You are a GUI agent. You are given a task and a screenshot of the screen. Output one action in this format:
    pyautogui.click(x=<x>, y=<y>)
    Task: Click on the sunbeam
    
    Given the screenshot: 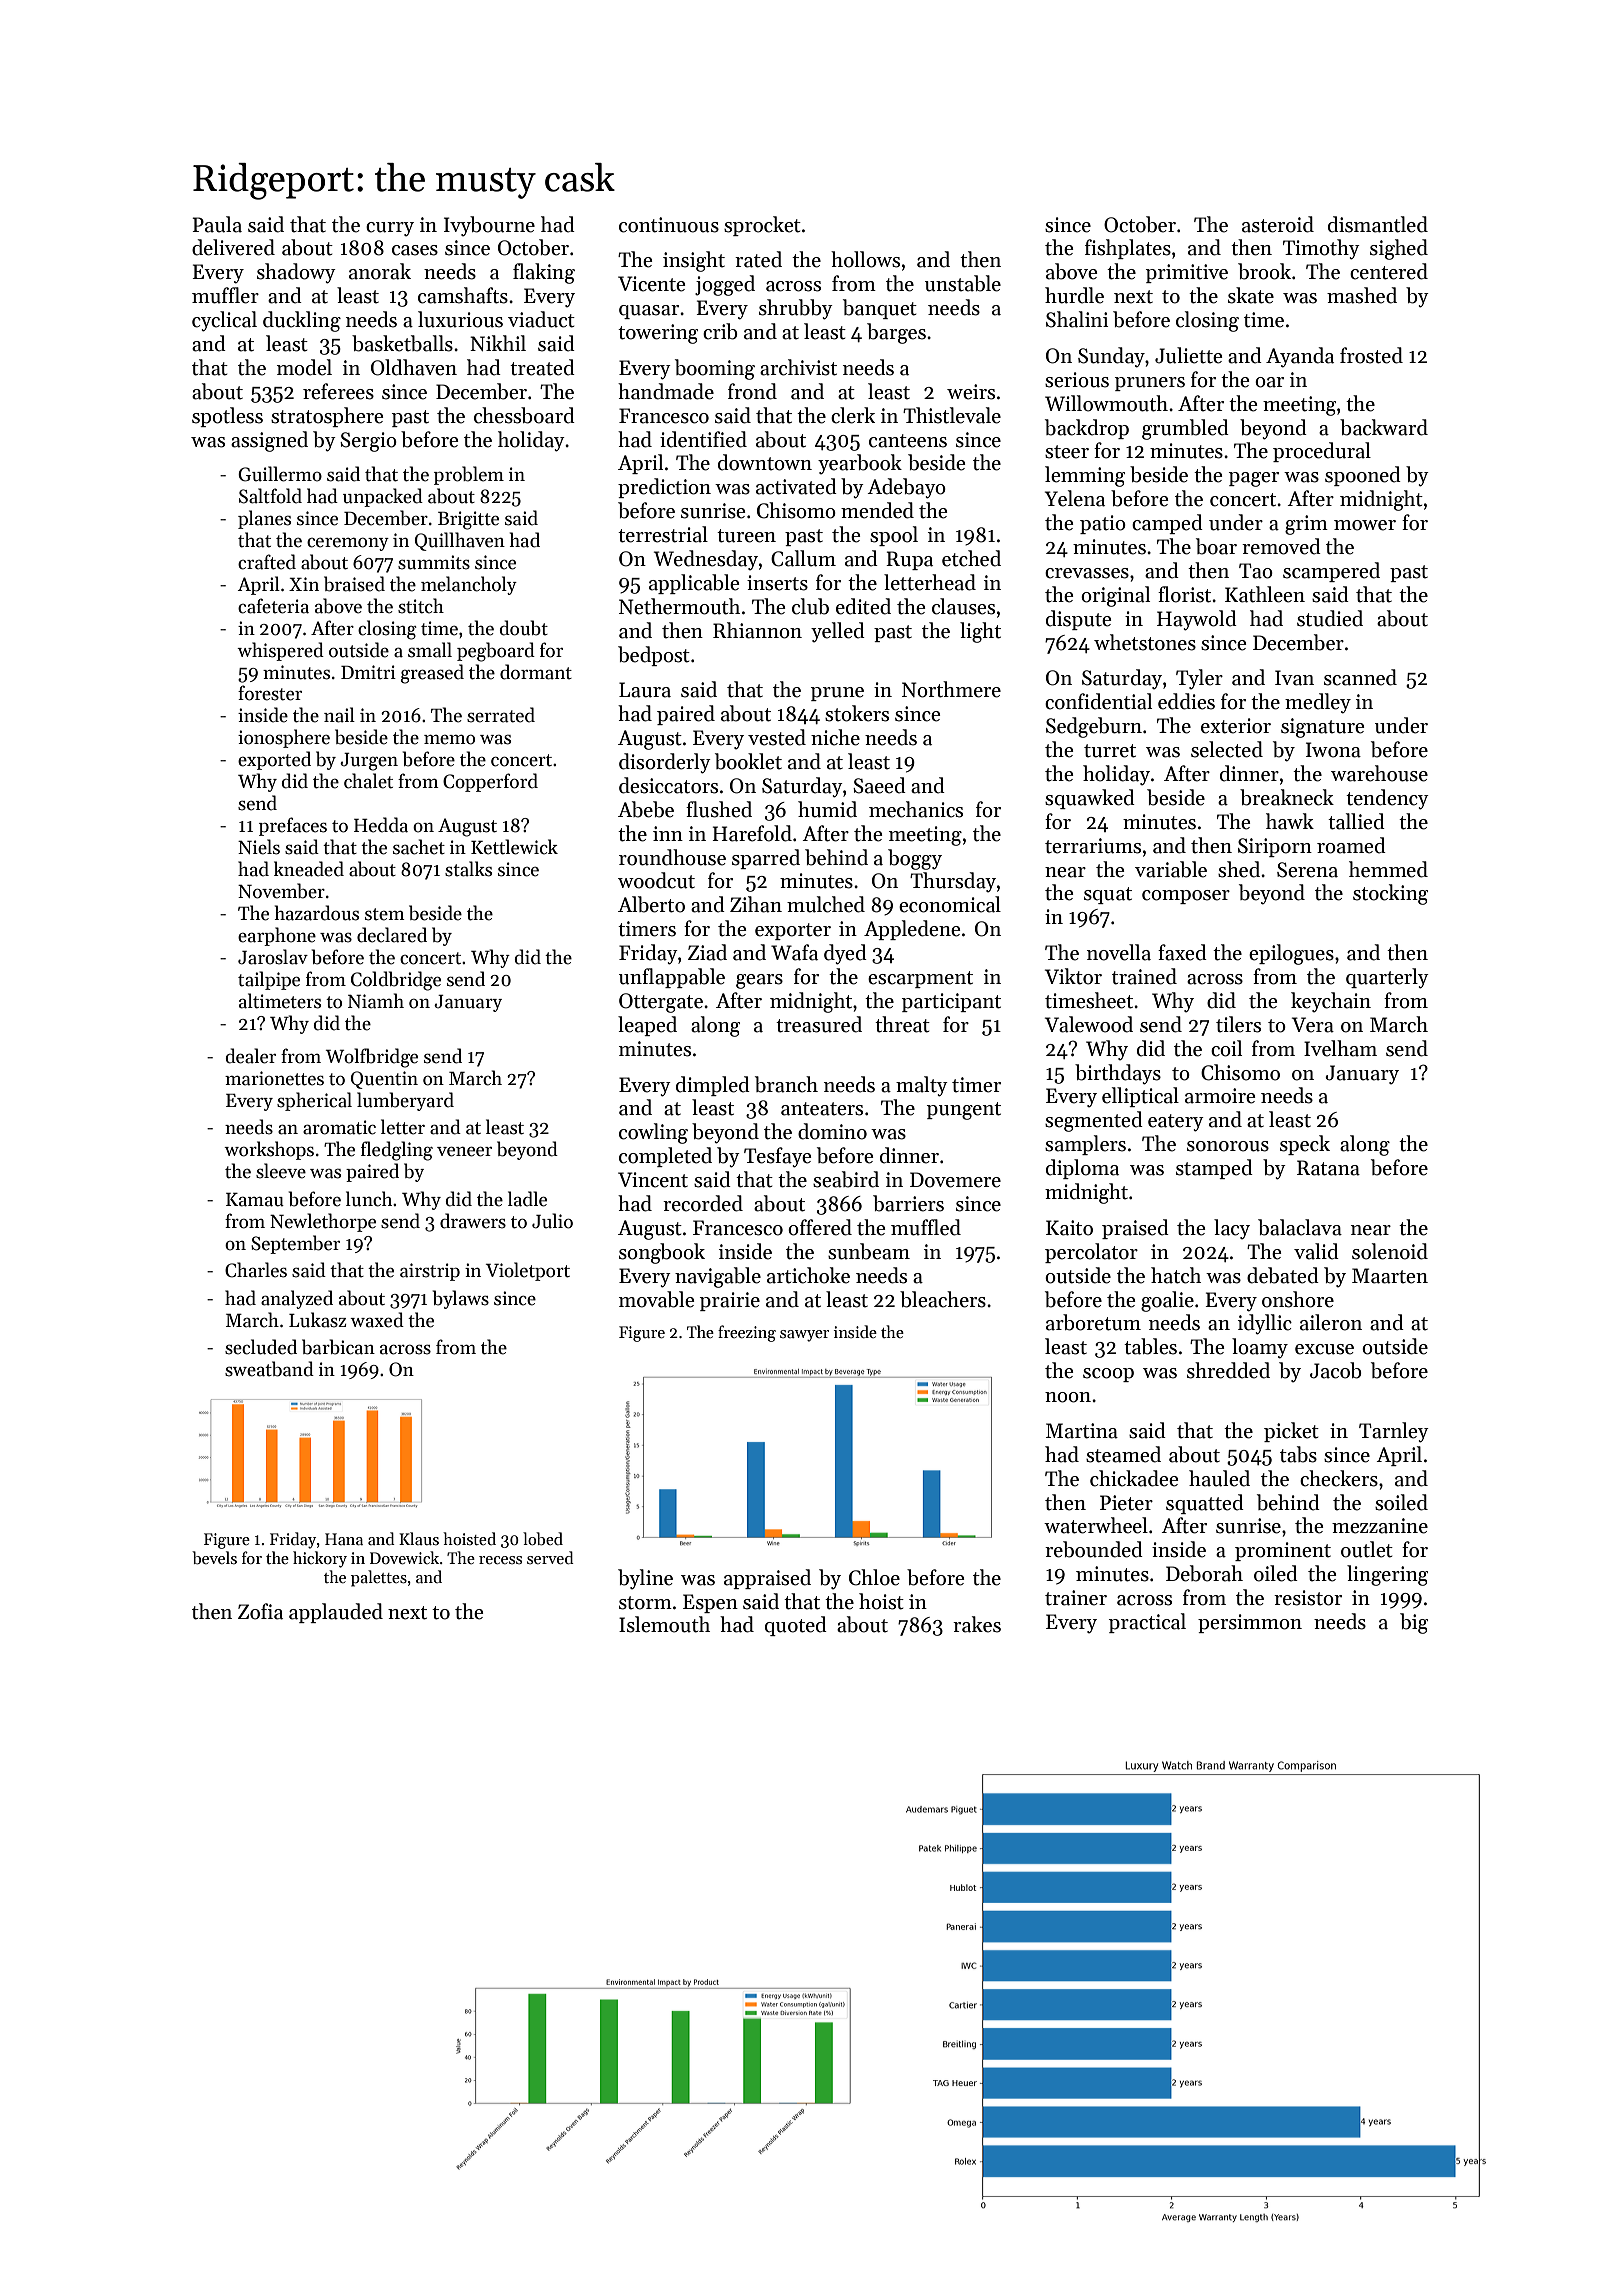 What is the action you would take?
    pyautogui.click(x=869, y=1251)
